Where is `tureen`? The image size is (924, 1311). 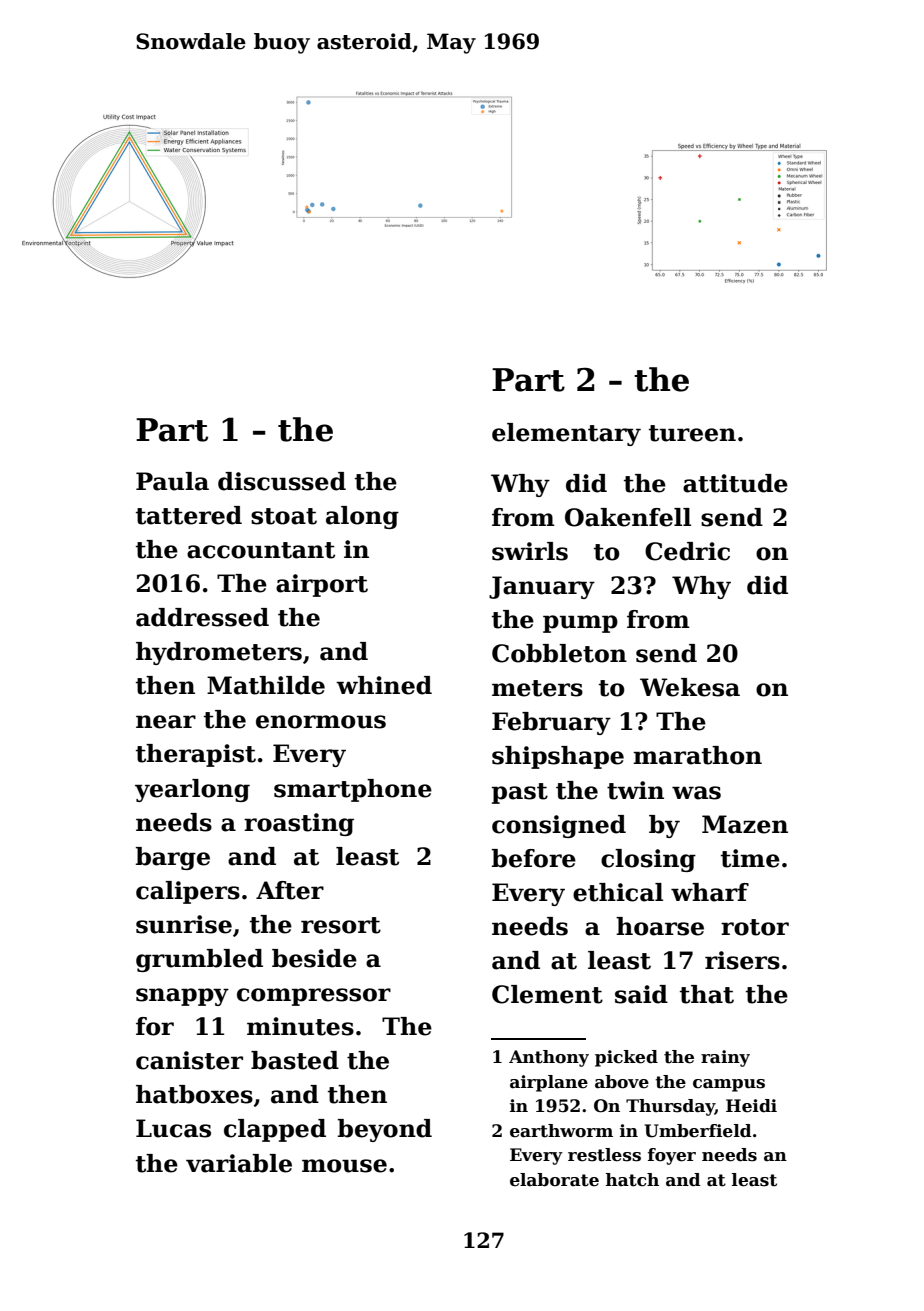 tureen is located at coordinates (692, 433).
